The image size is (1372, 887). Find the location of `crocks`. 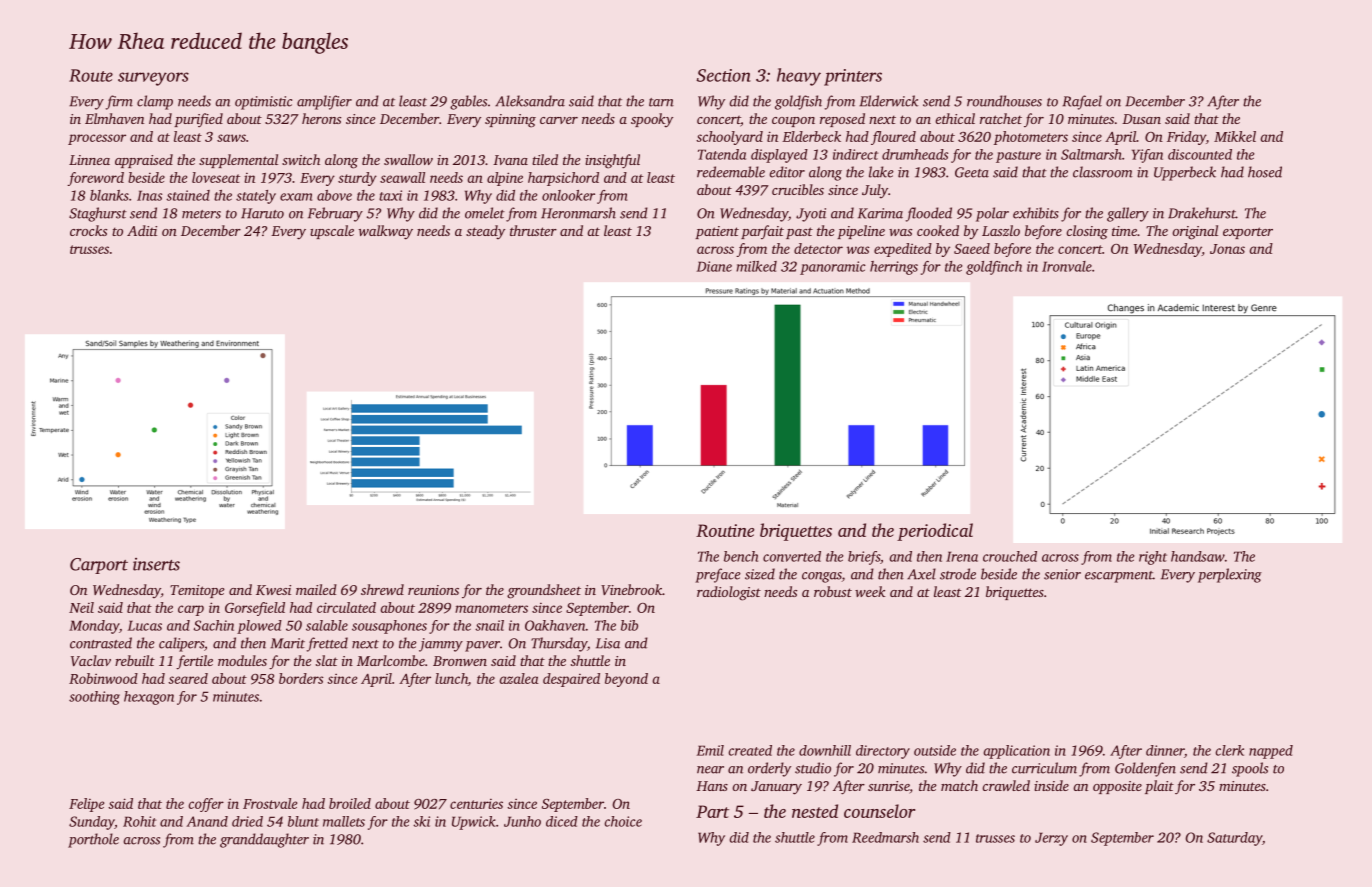

crocks is located at coordinates (88, 230).
